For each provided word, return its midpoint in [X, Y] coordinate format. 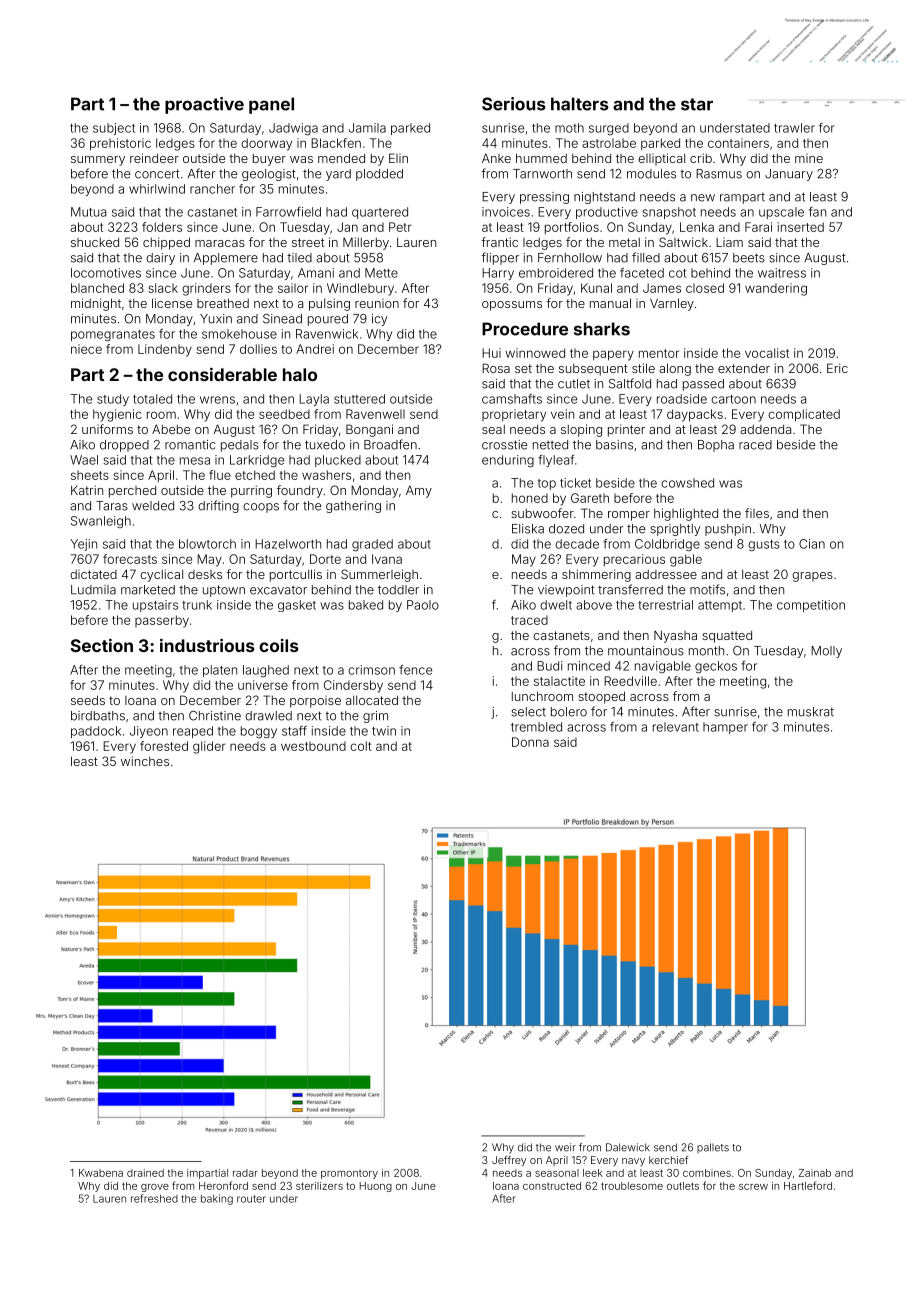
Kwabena [101, 1173]
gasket [297, 606]
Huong [376, 1187]
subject [114, 129]
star [697, 104]
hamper [725, 728]
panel [271, 105]
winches [145, 761]
